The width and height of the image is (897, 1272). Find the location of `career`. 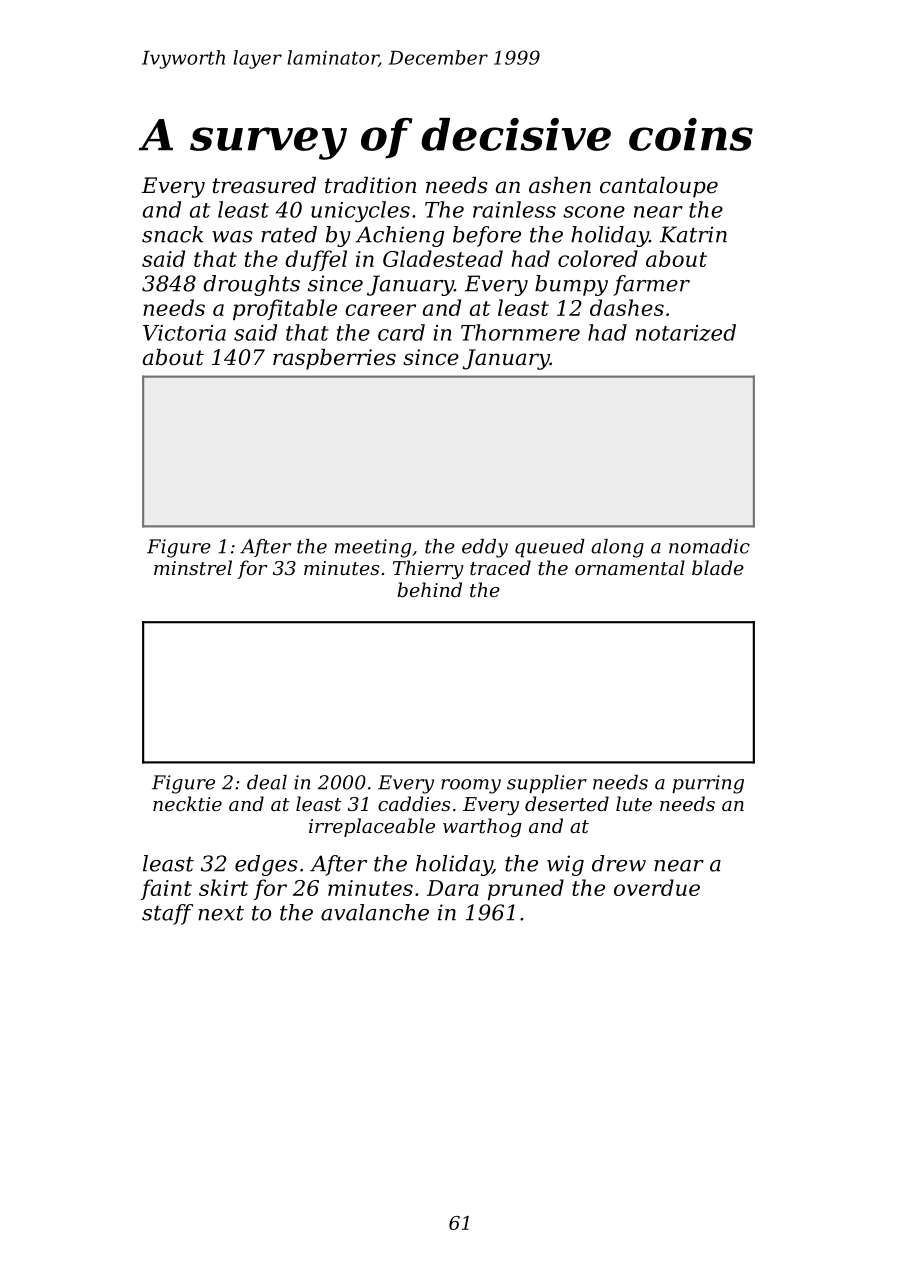

career is located at coordinates (380, 310).
